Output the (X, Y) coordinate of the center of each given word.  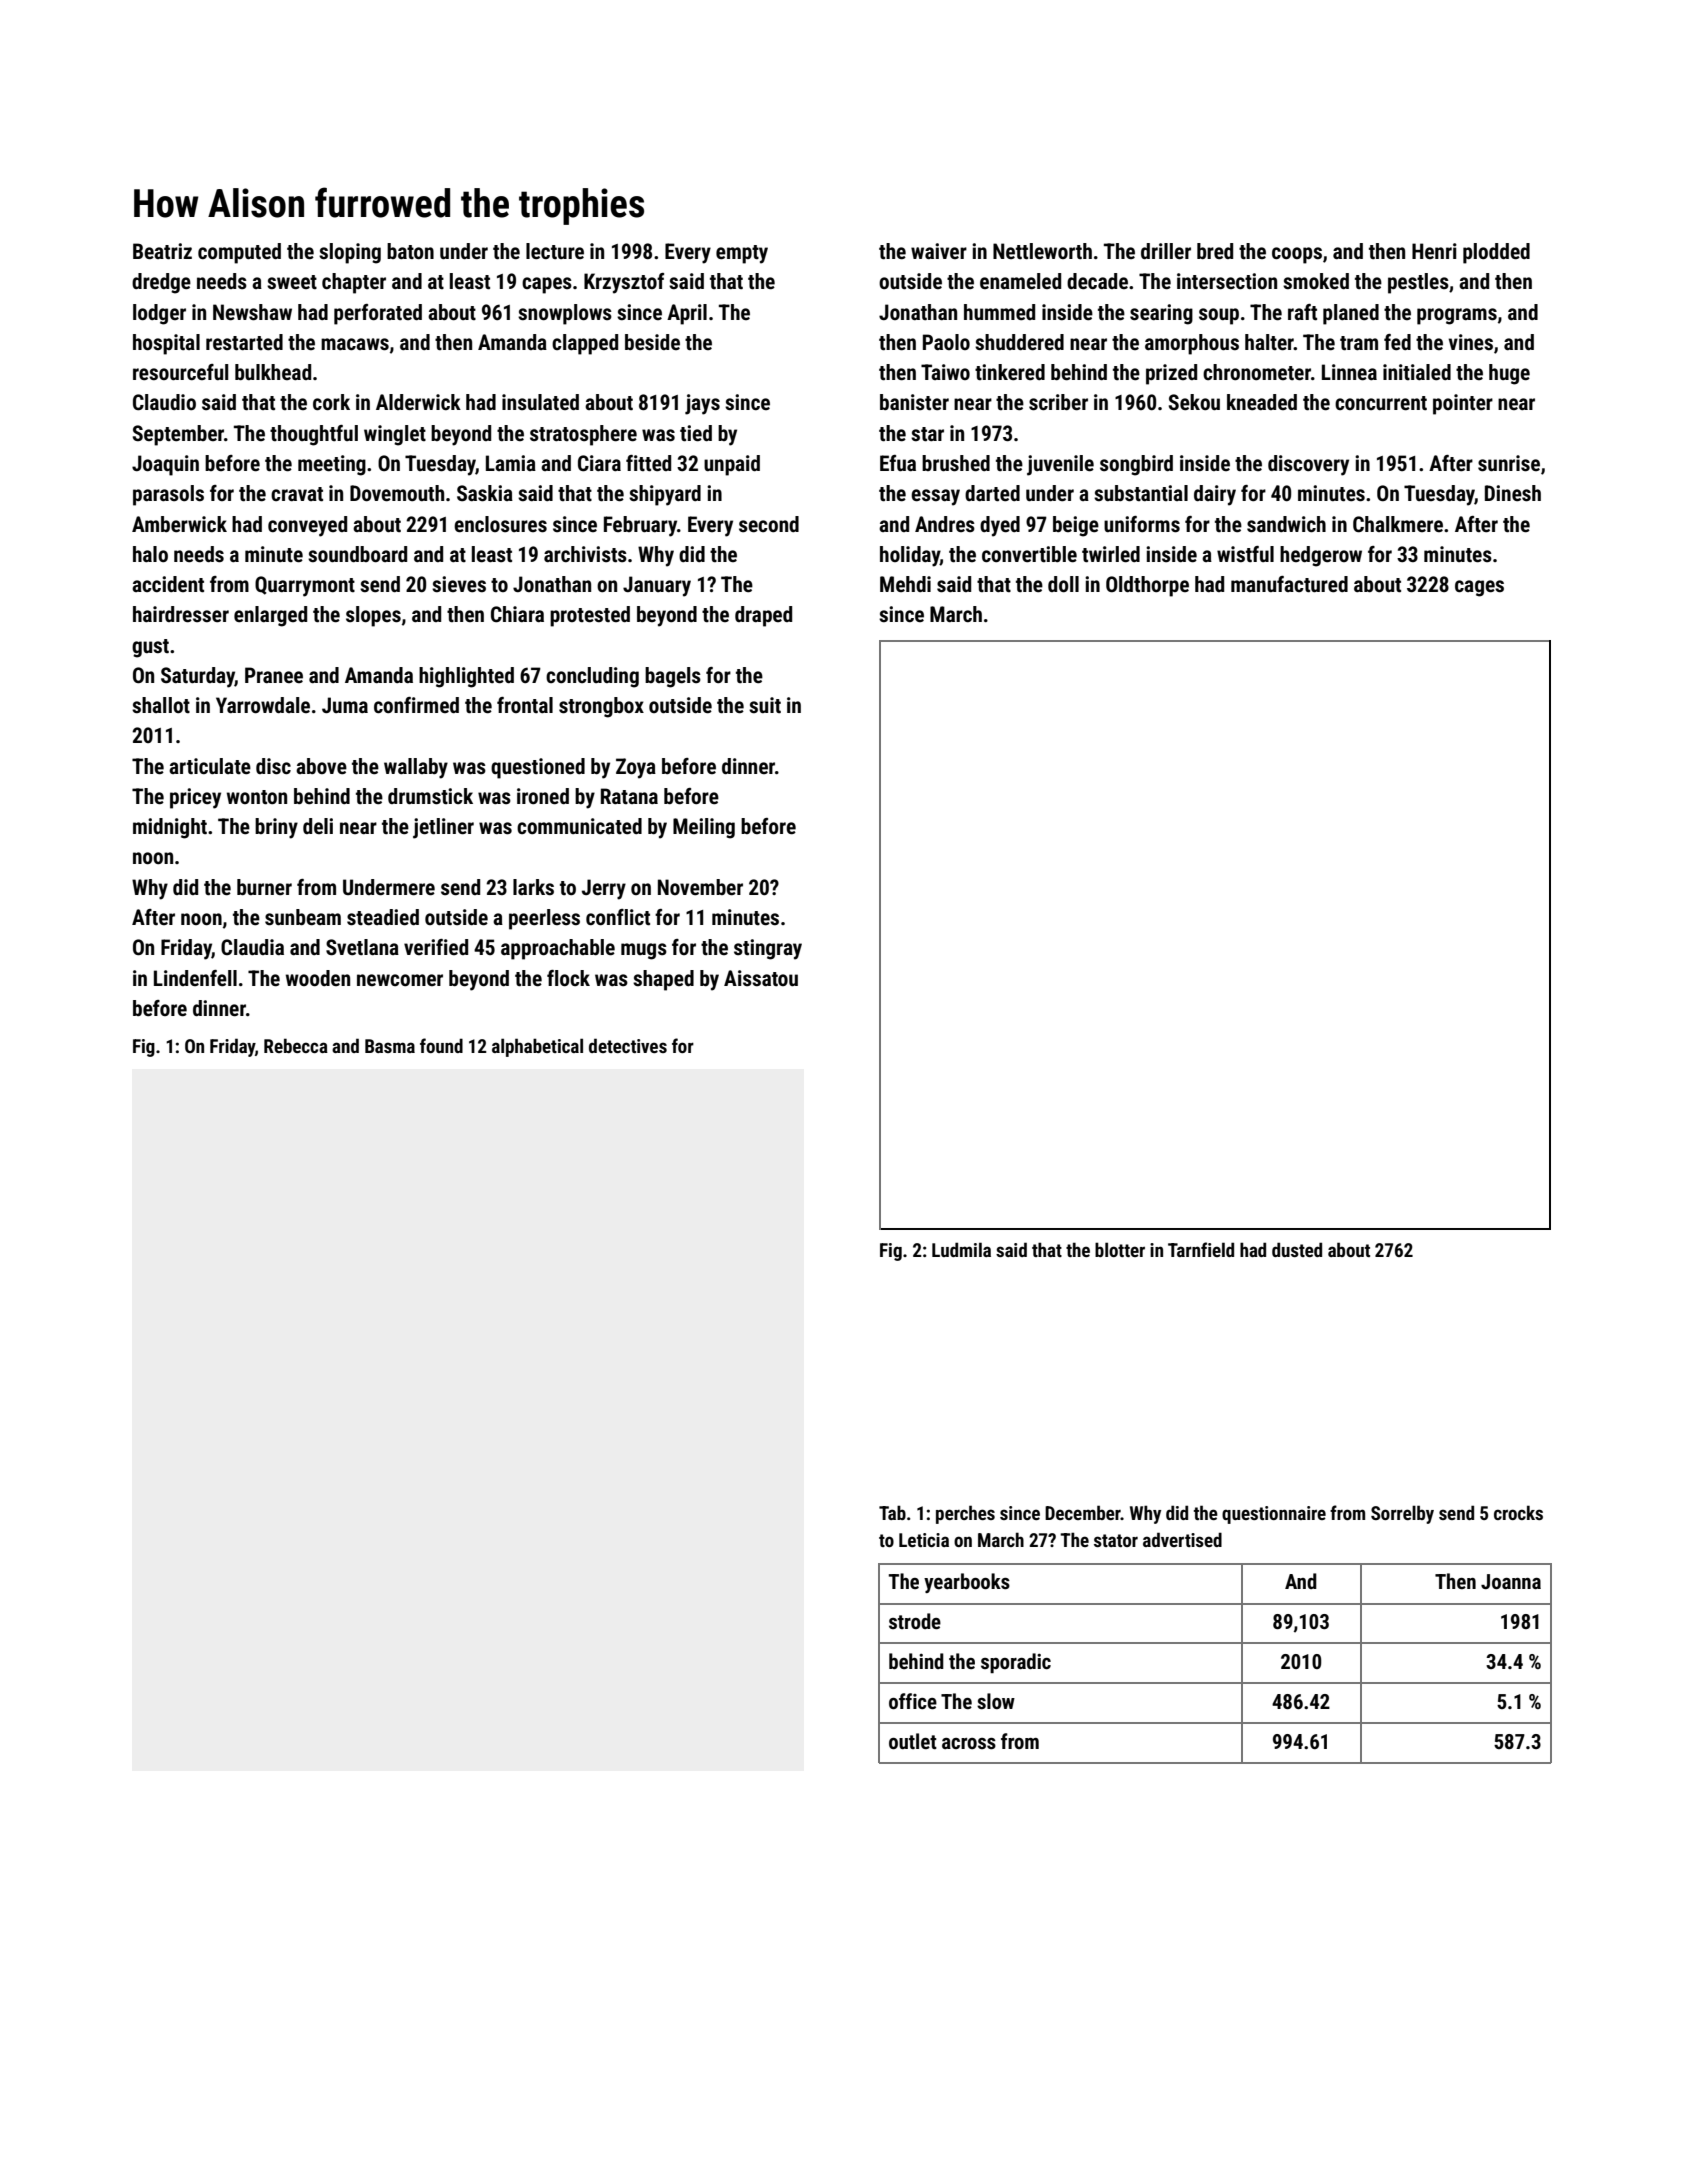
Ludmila (961, 1249)
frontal (525, 705)
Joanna (1511, 1581)
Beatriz (162, 251)
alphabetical (537, 1047)
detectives (628, 1045)
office (913, 1701)
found (441, 1045)
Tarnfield (1201, 1249)
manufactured (1289, 584)
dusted (1297, 1249)
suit (765, 705)
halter (1269, 342)
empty (742, 254)
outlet (913, 1741)
